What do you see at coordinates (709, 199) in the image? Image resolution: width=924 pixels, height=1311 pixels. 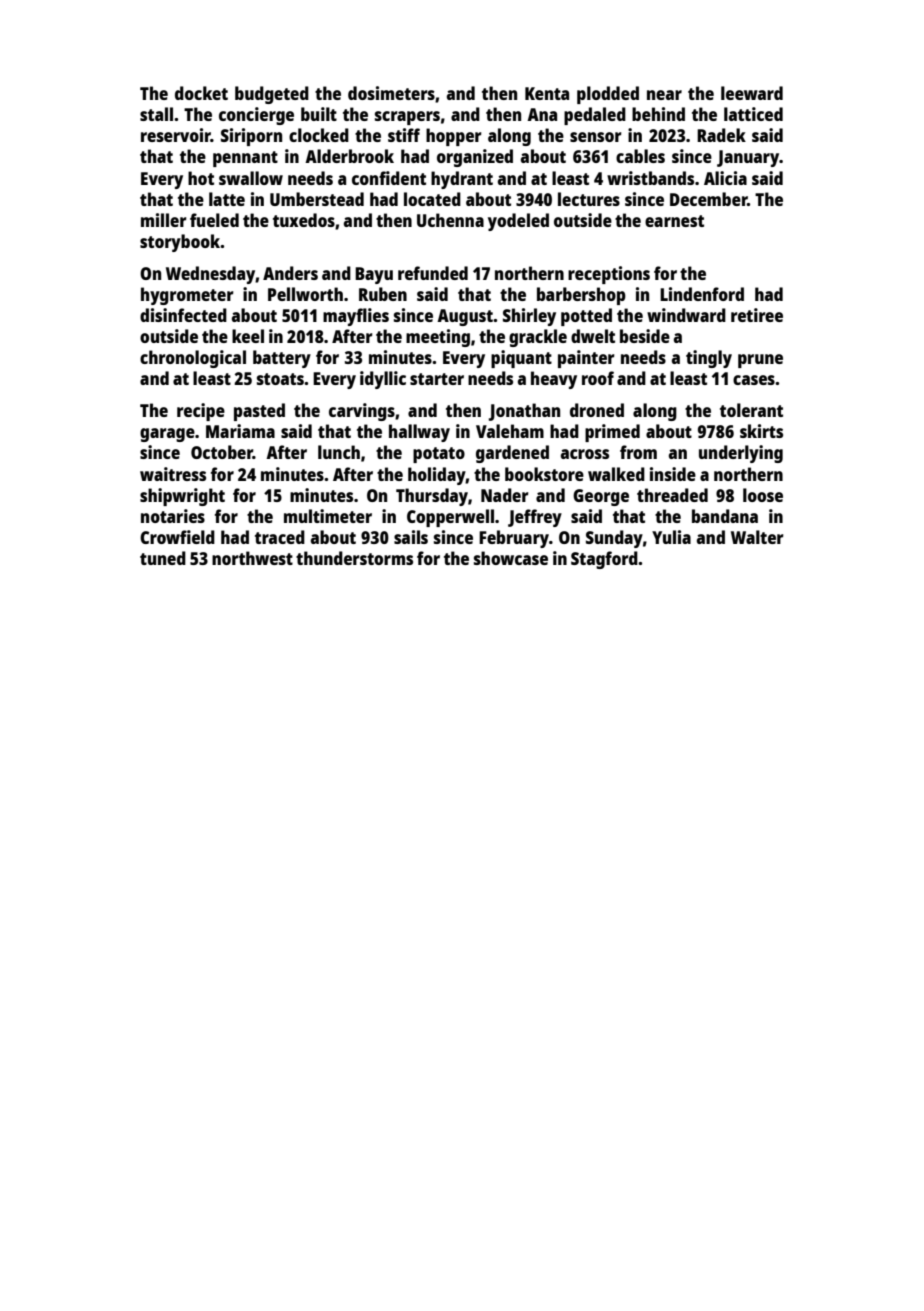 I see `December` at bounding box center [709, 199].
